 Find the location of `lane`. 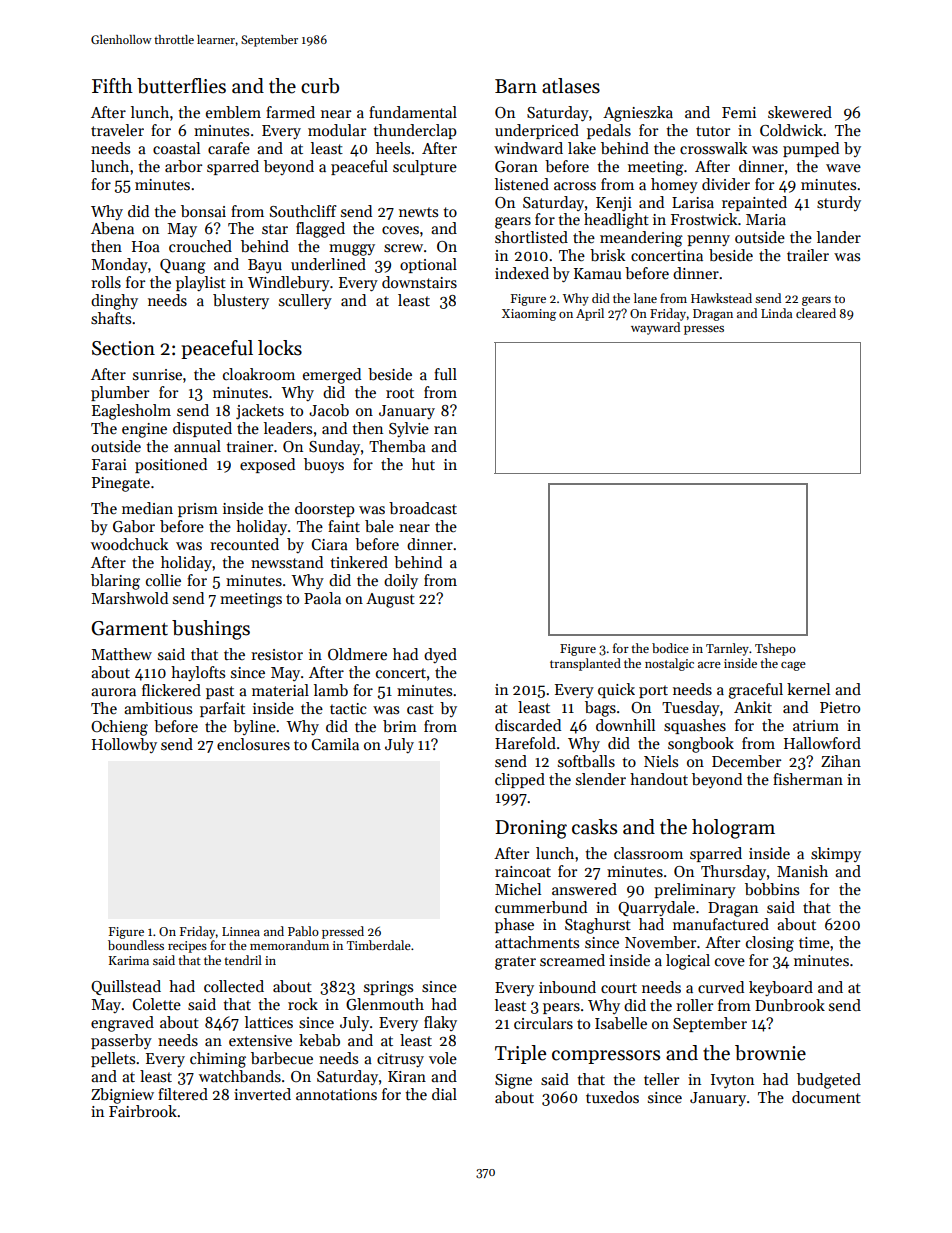

lane is located at coordinates (645, 298).
